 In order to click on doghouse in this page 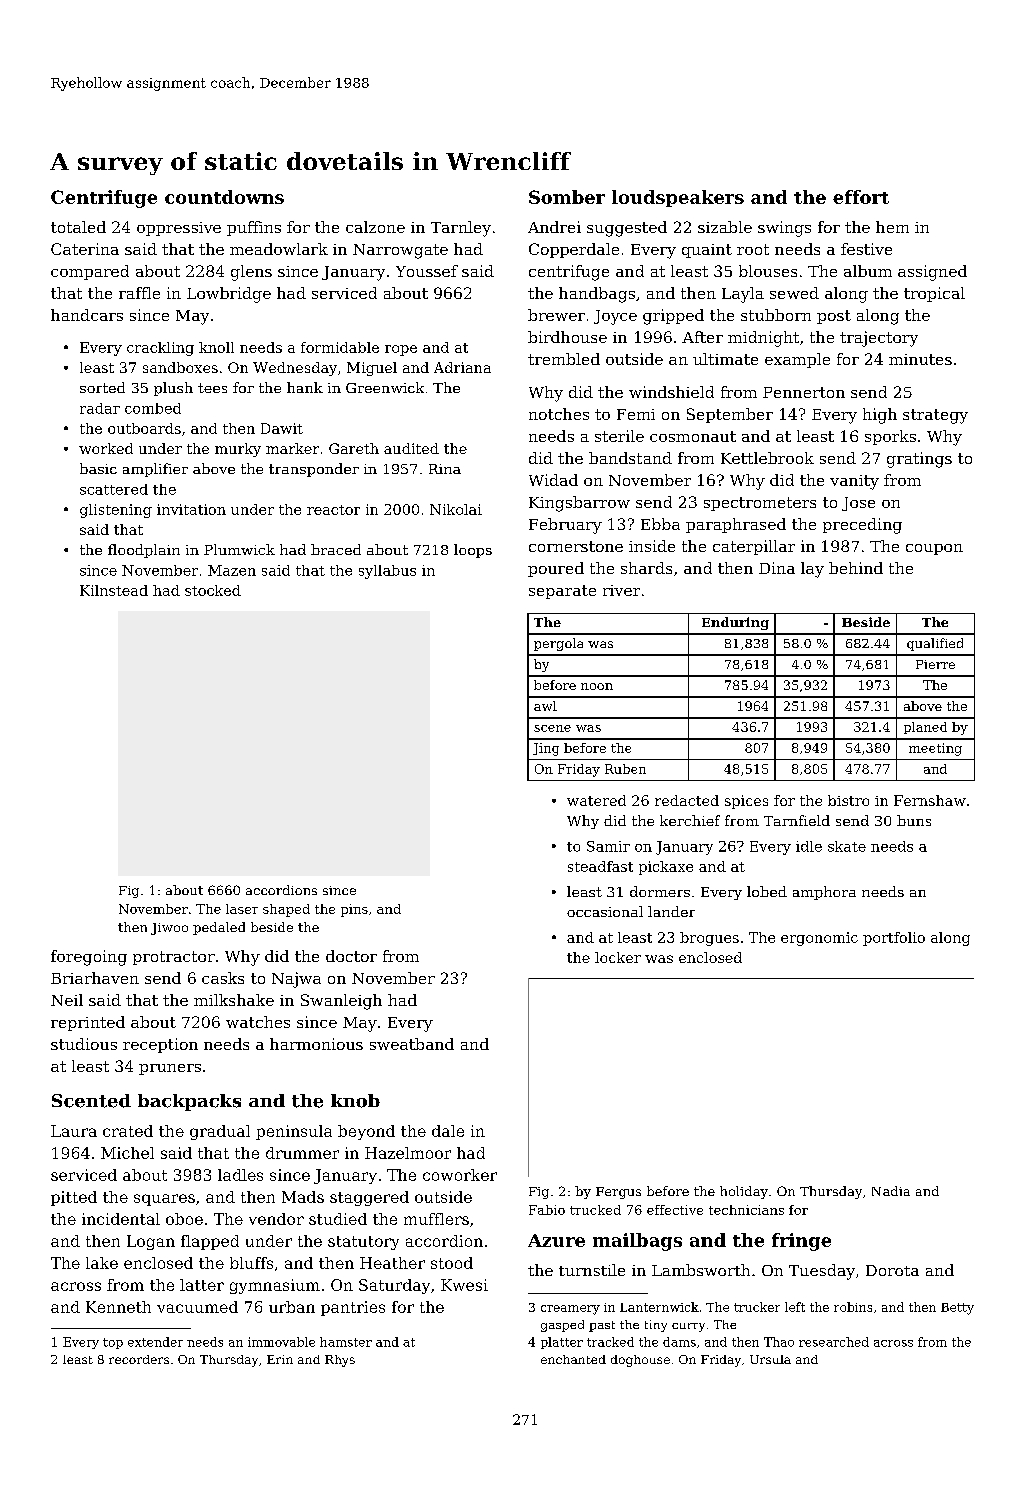, I will do `click(640, 1361)`.
